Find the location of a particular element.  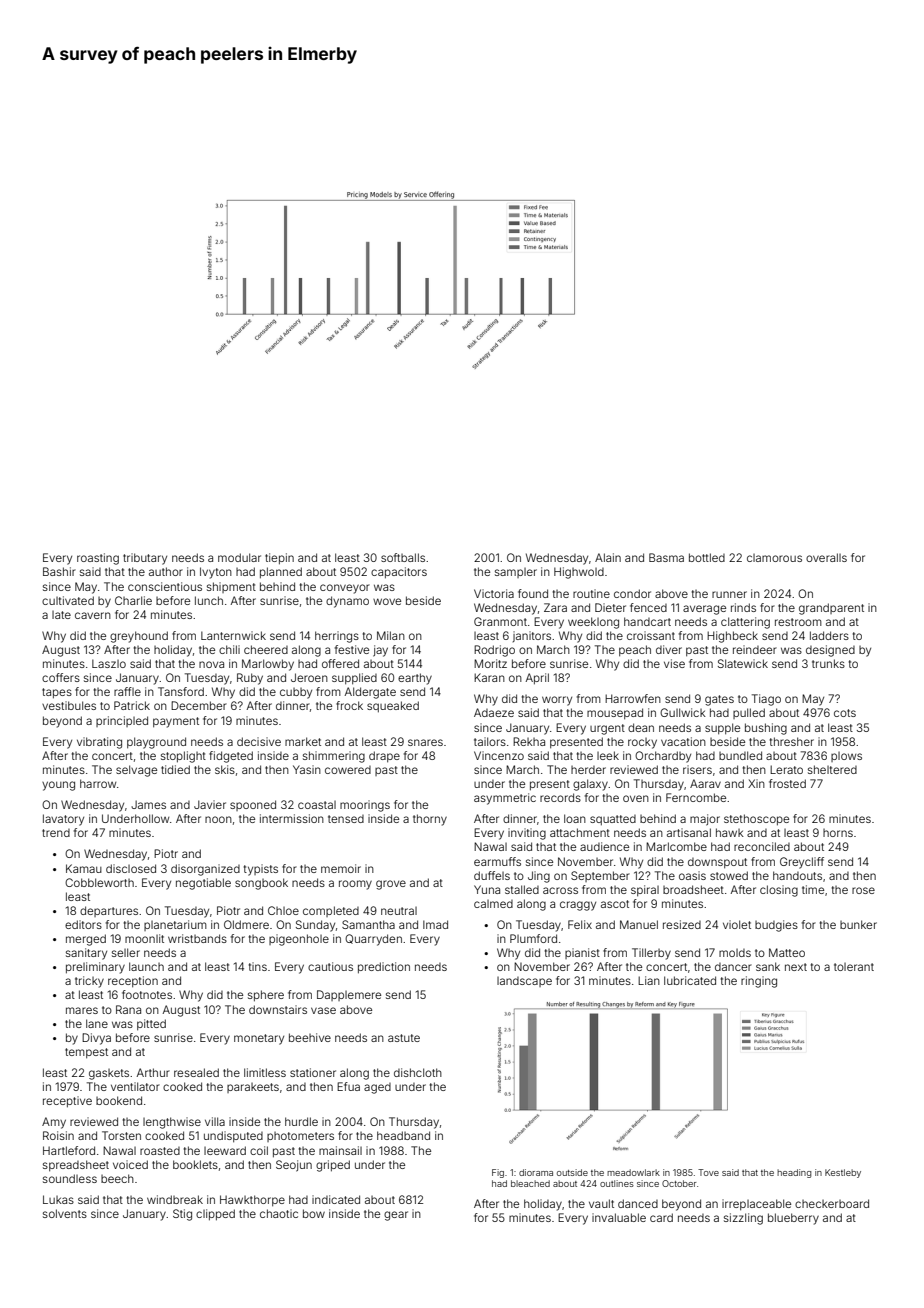

modular is located at coordinates (239, 557).
